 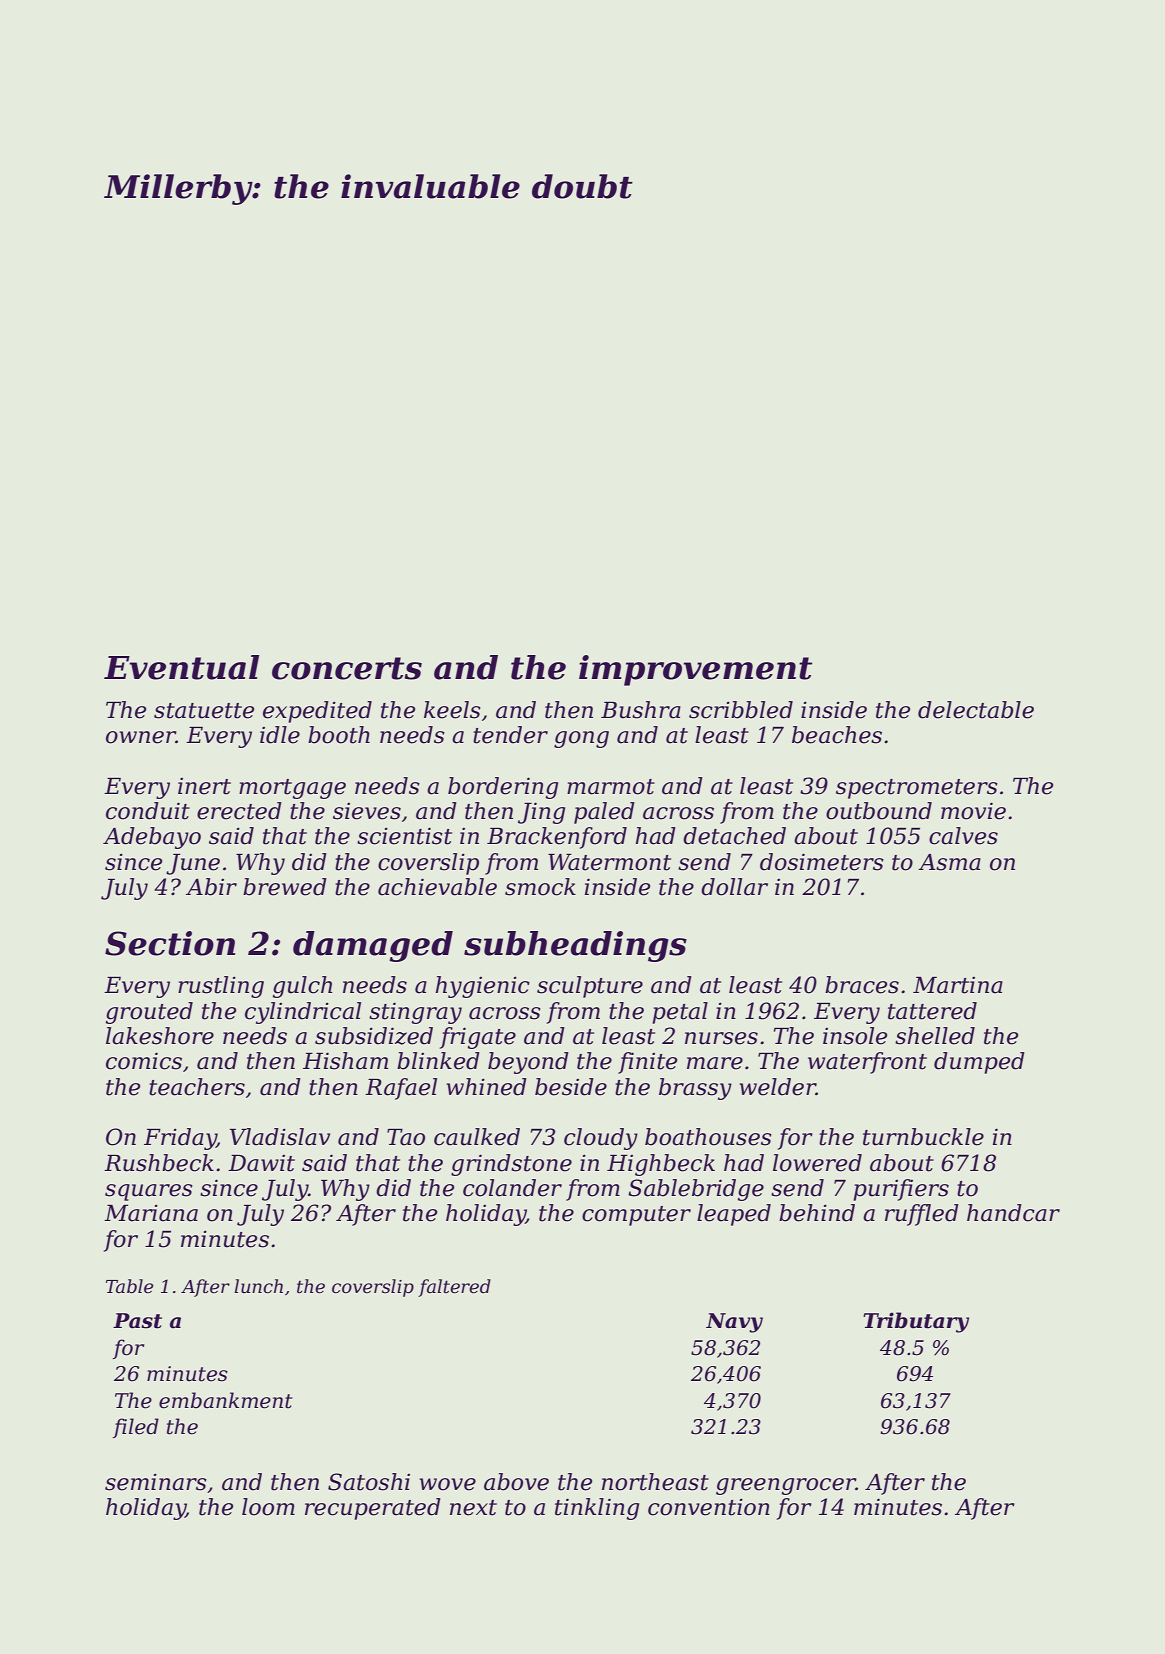 I want to click on scribbled, so click(x=741, y=710).
